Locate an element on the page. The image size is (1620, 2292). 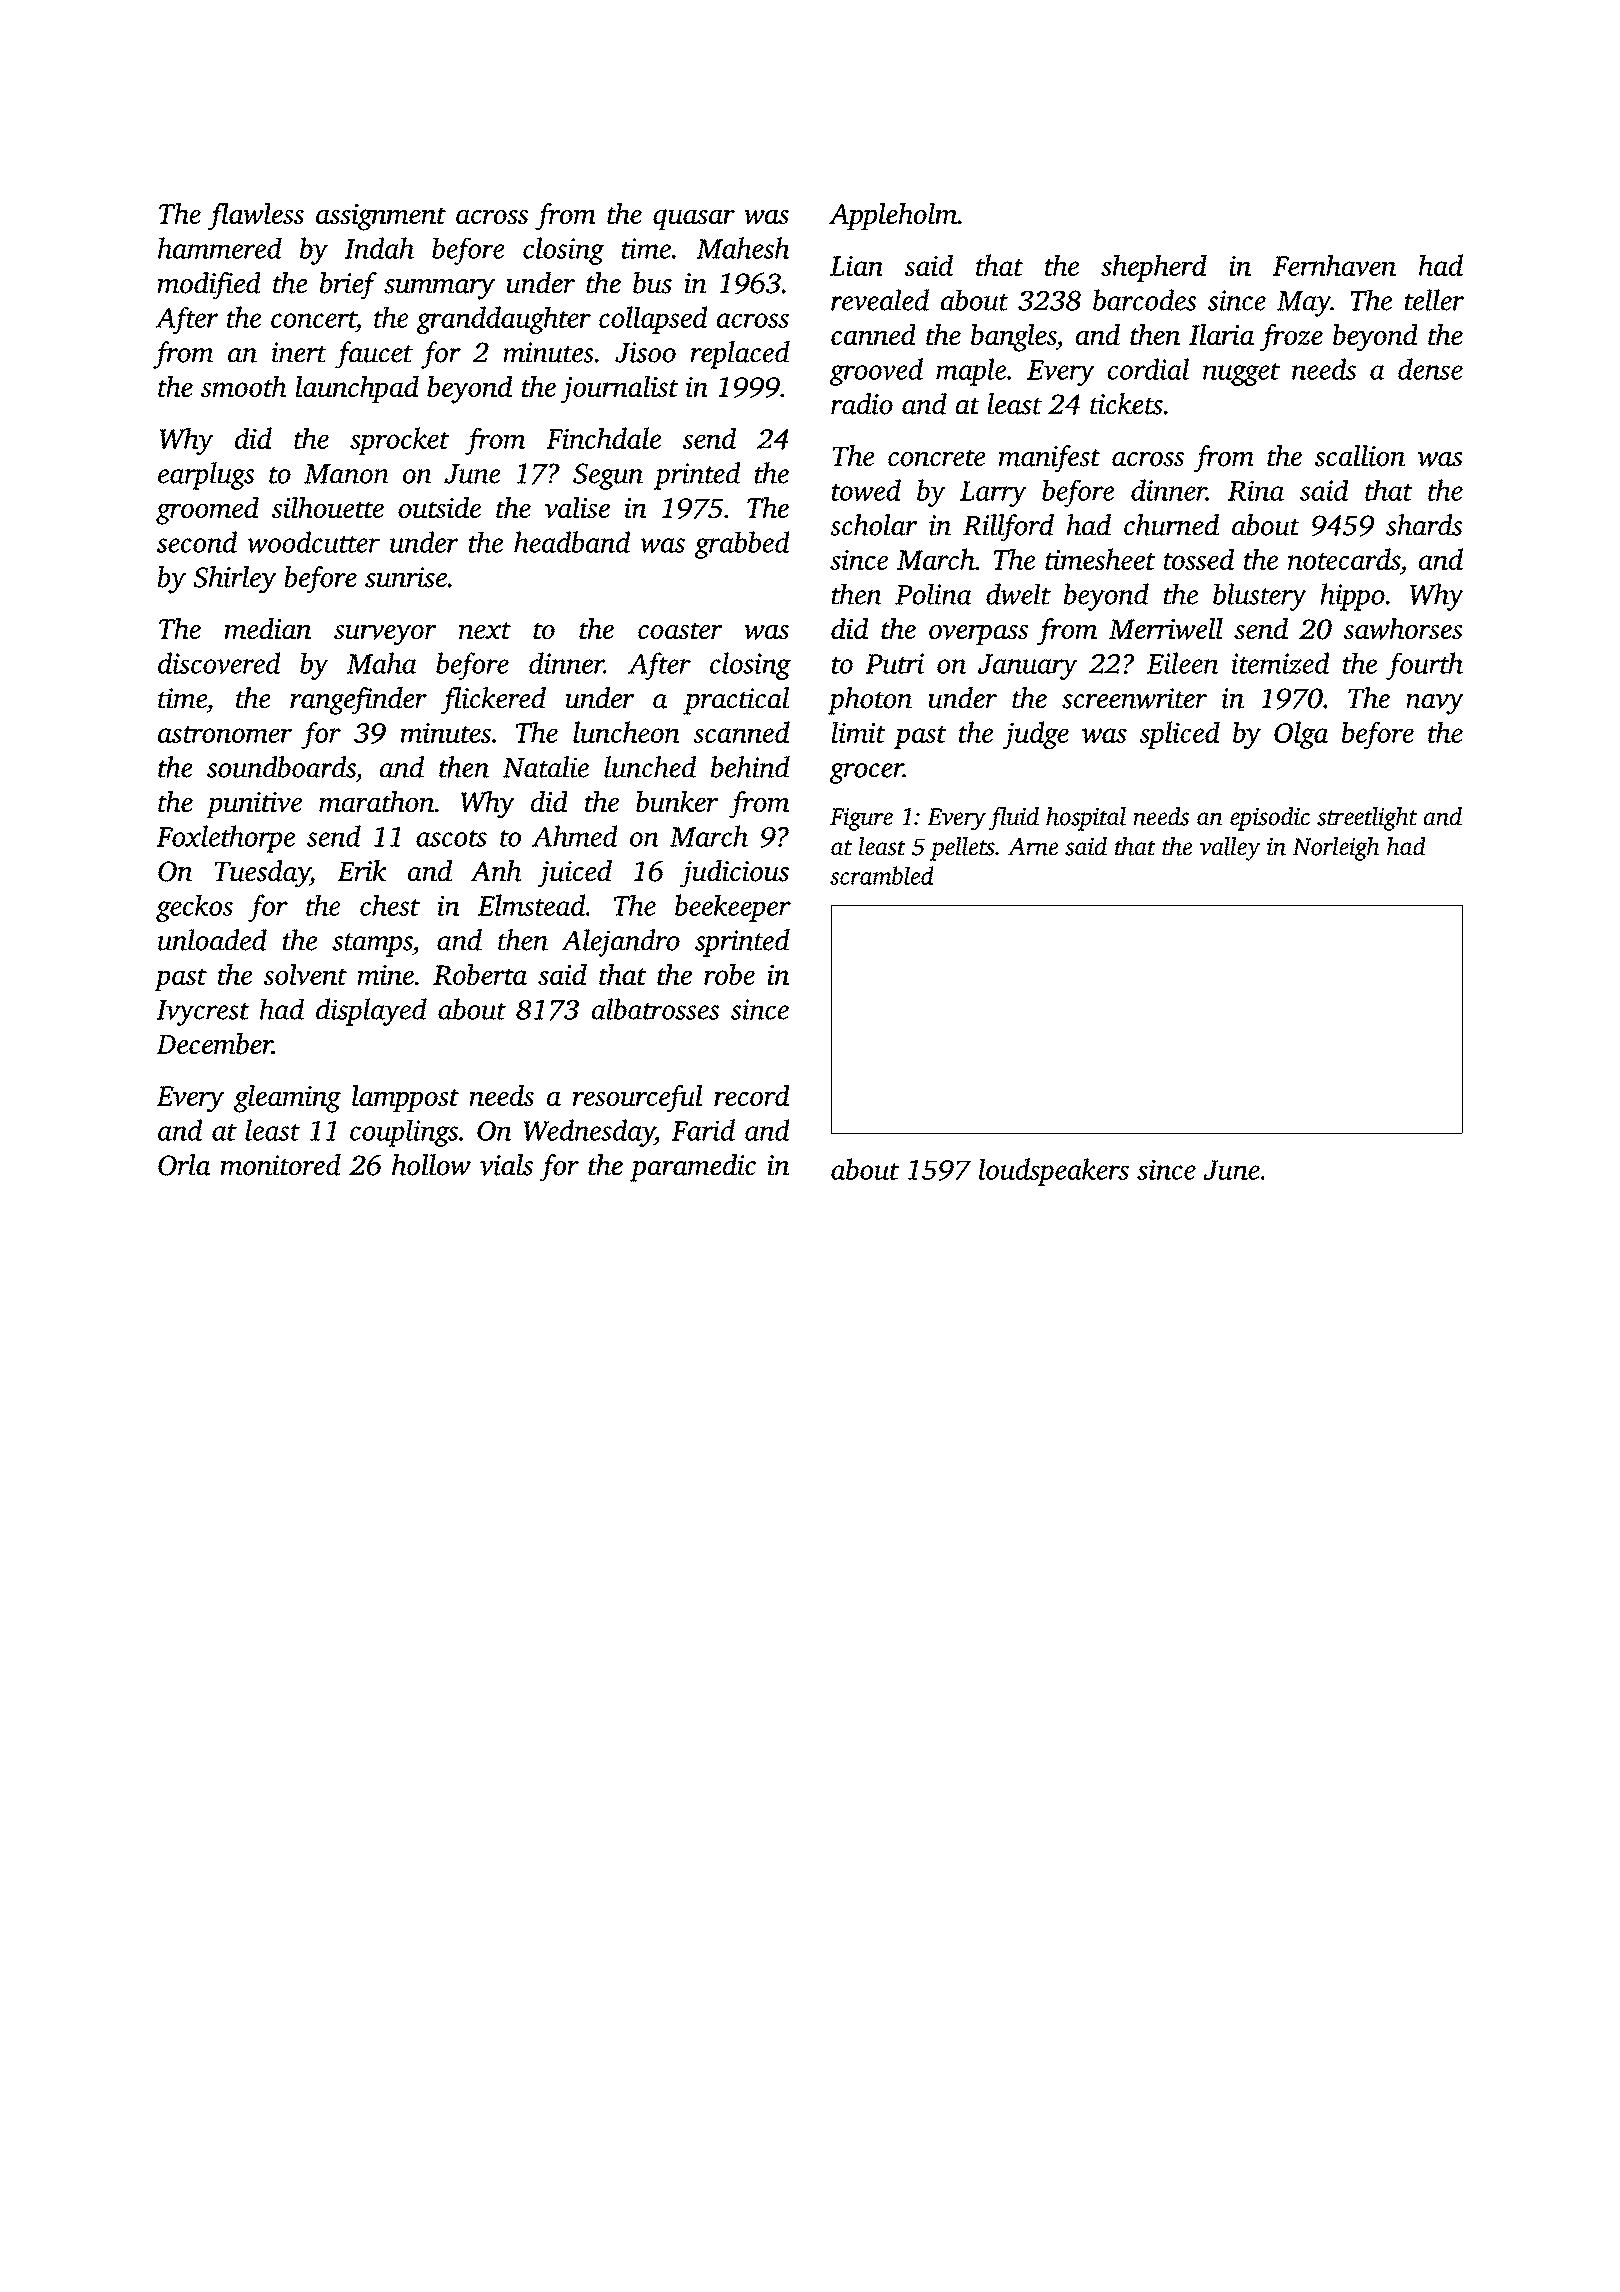
grabbed is located at coordinates (742, 545).
